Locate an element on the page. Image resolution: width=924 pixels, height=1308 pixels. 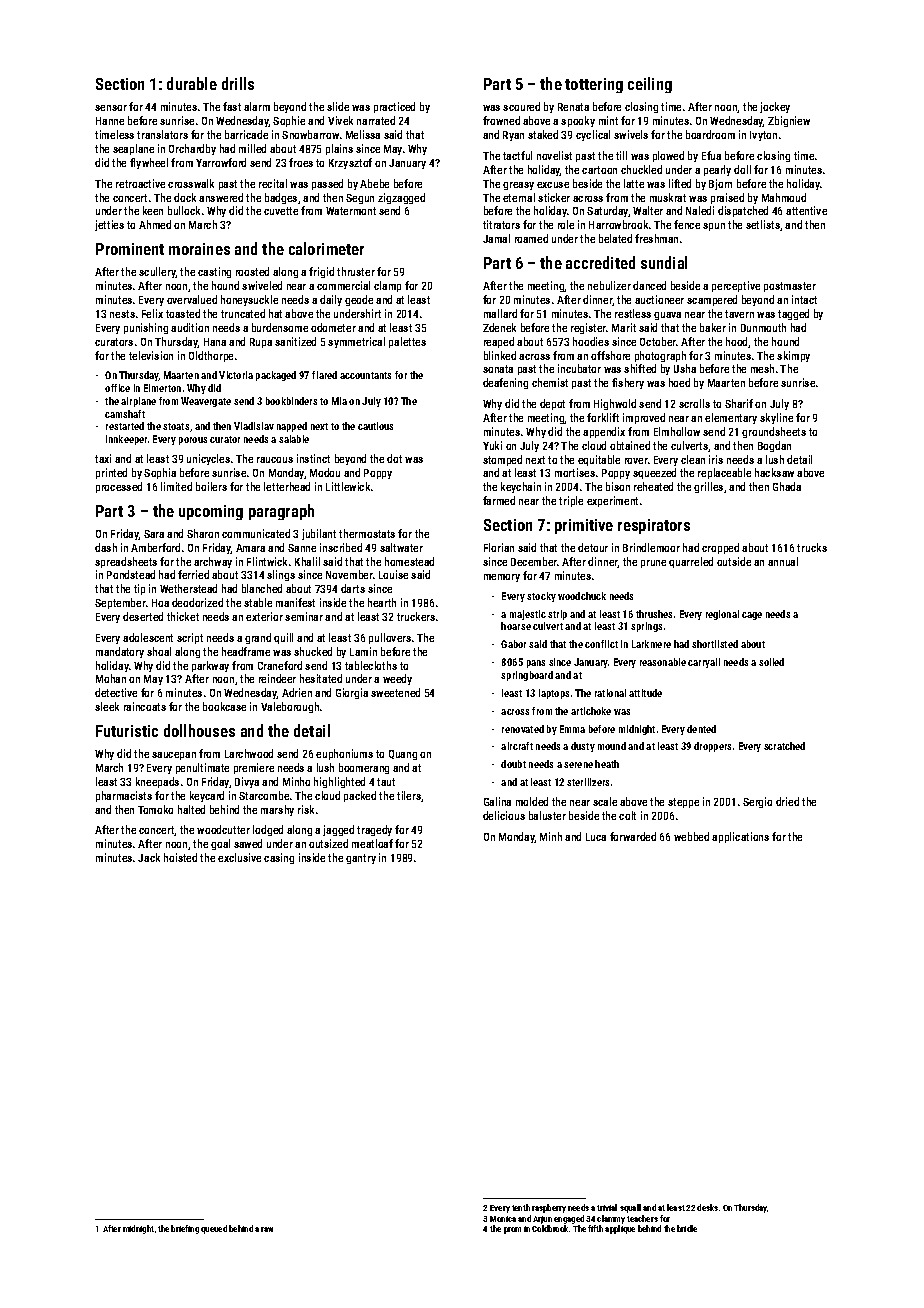
dried is located at coordinates (787, 801).
